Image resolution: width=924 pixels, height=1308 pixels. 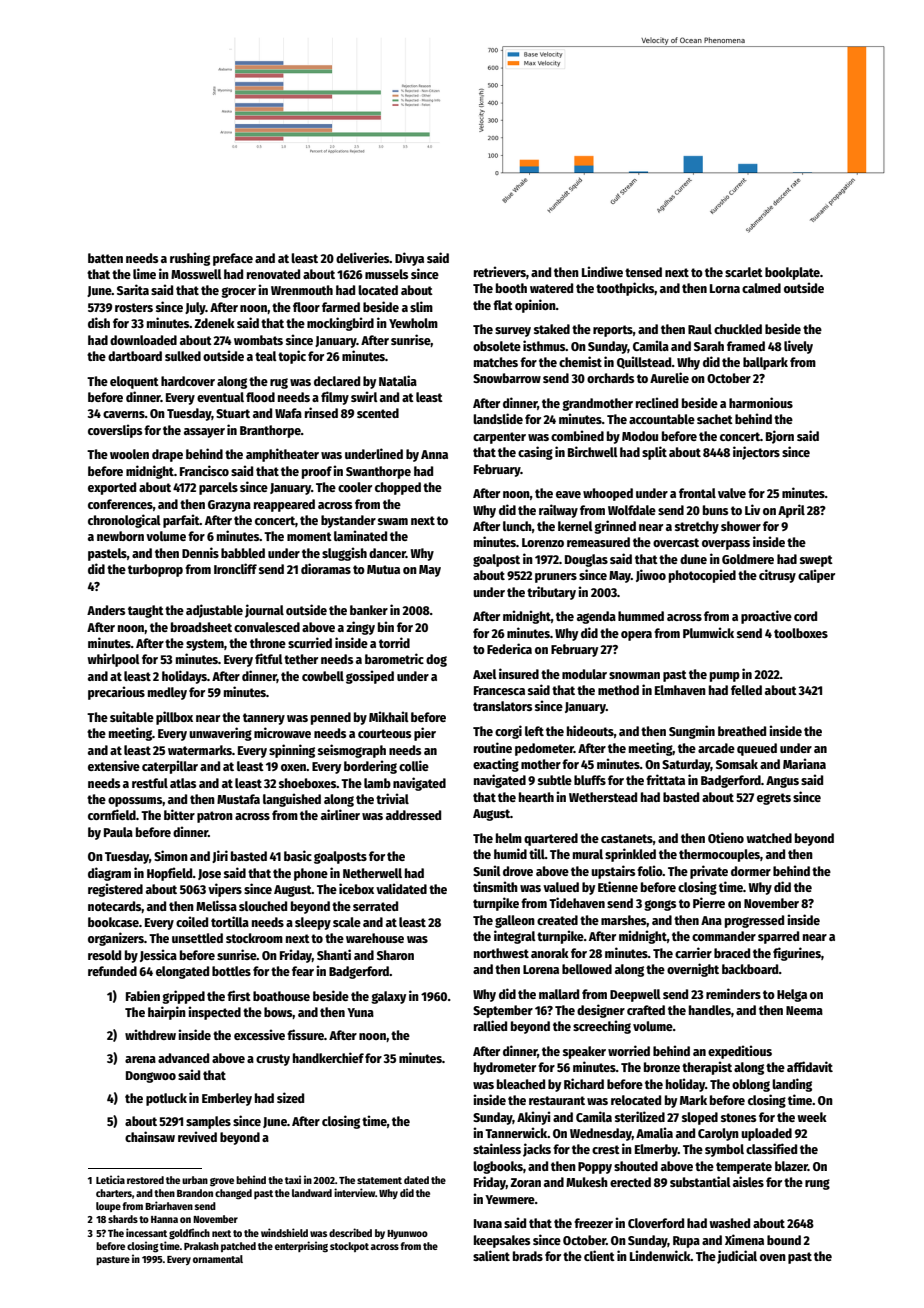 What do you see at coordinates (166, 1099) in the screenshot?
I see `potluck` at bounding box center [166, 1099].
